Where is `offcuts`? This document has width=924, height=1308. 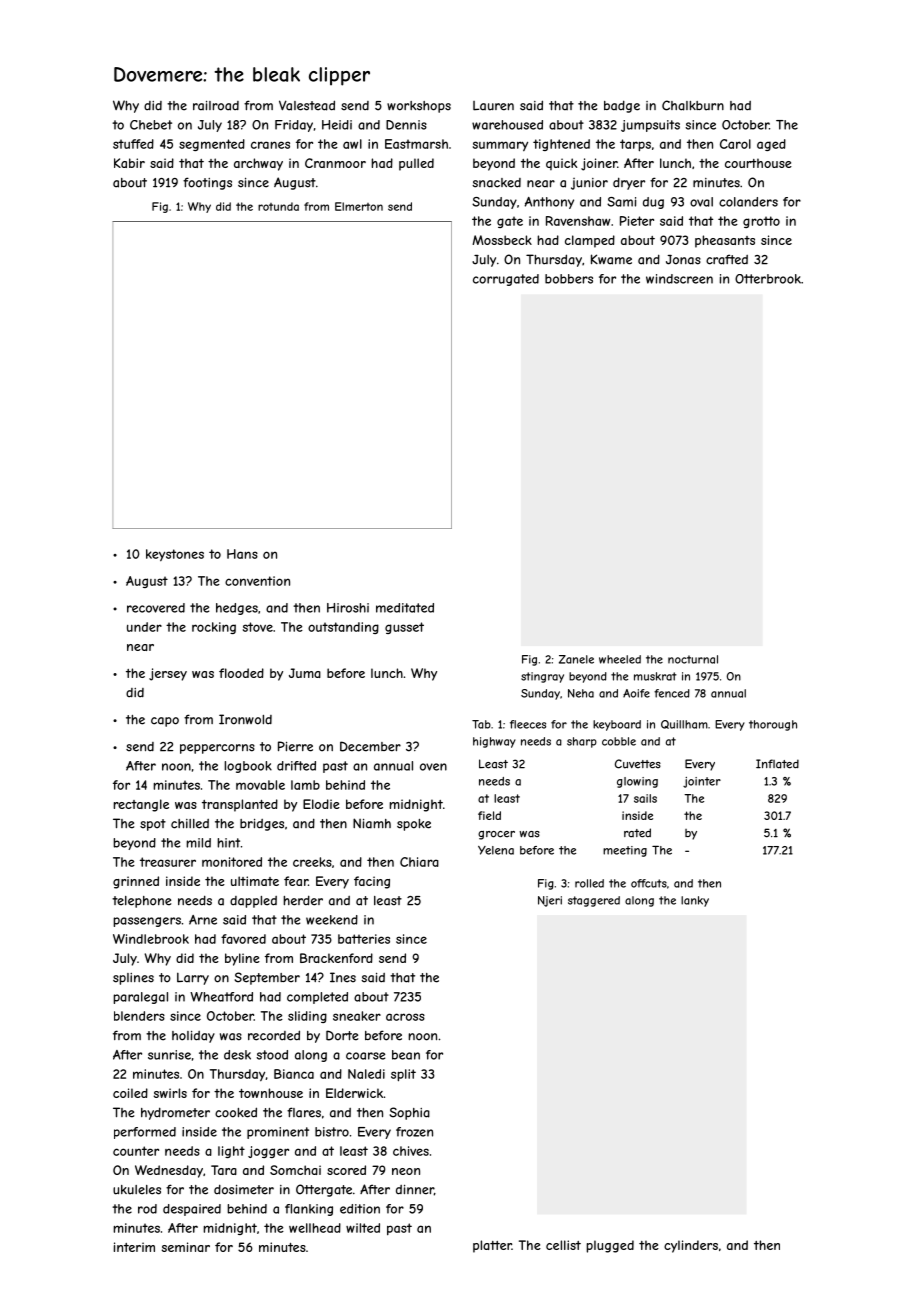
offcuts is located at coordinates (649, 883).
